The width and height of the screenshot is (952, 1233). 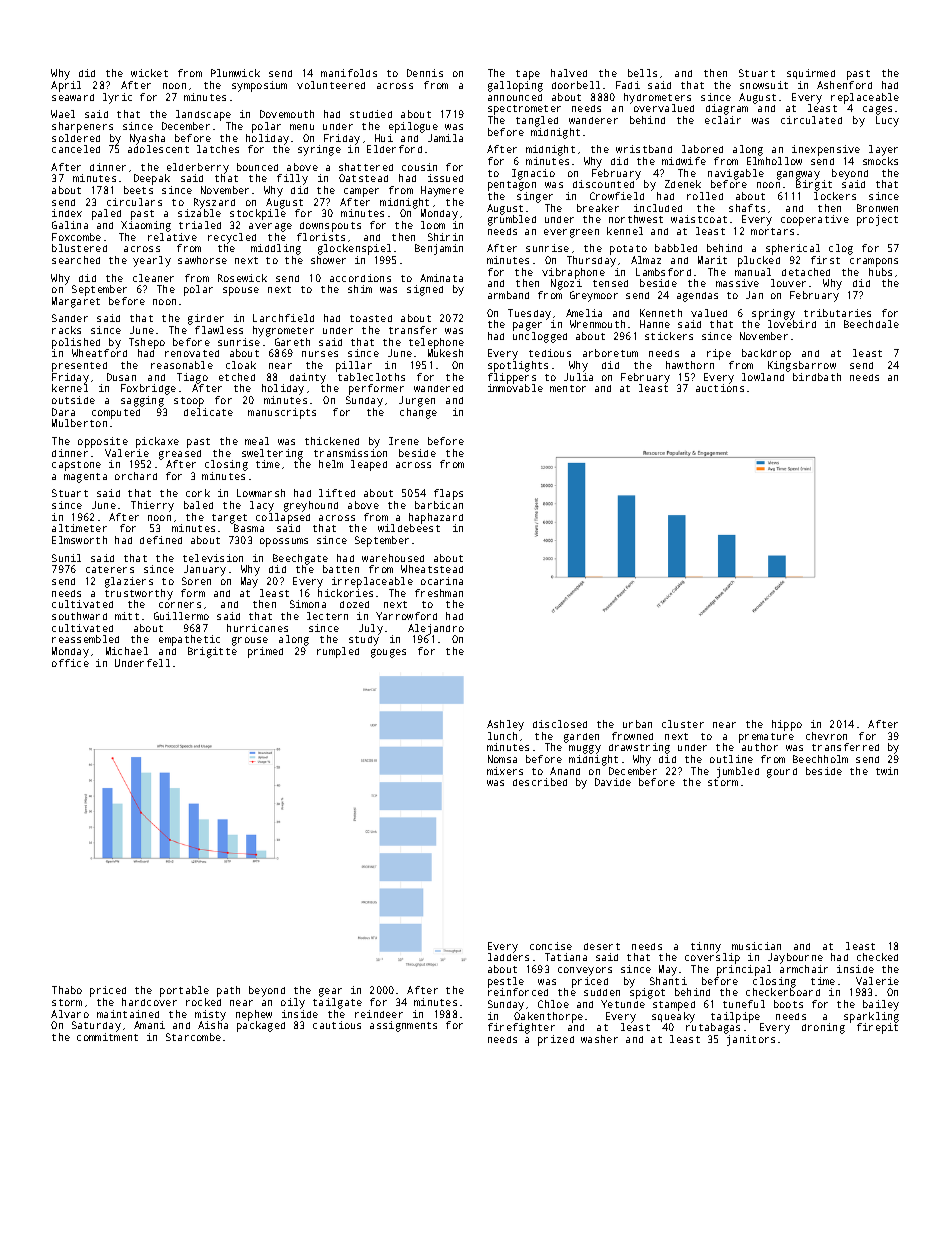 I want to click on Wael, so click(x=63, y=114).
